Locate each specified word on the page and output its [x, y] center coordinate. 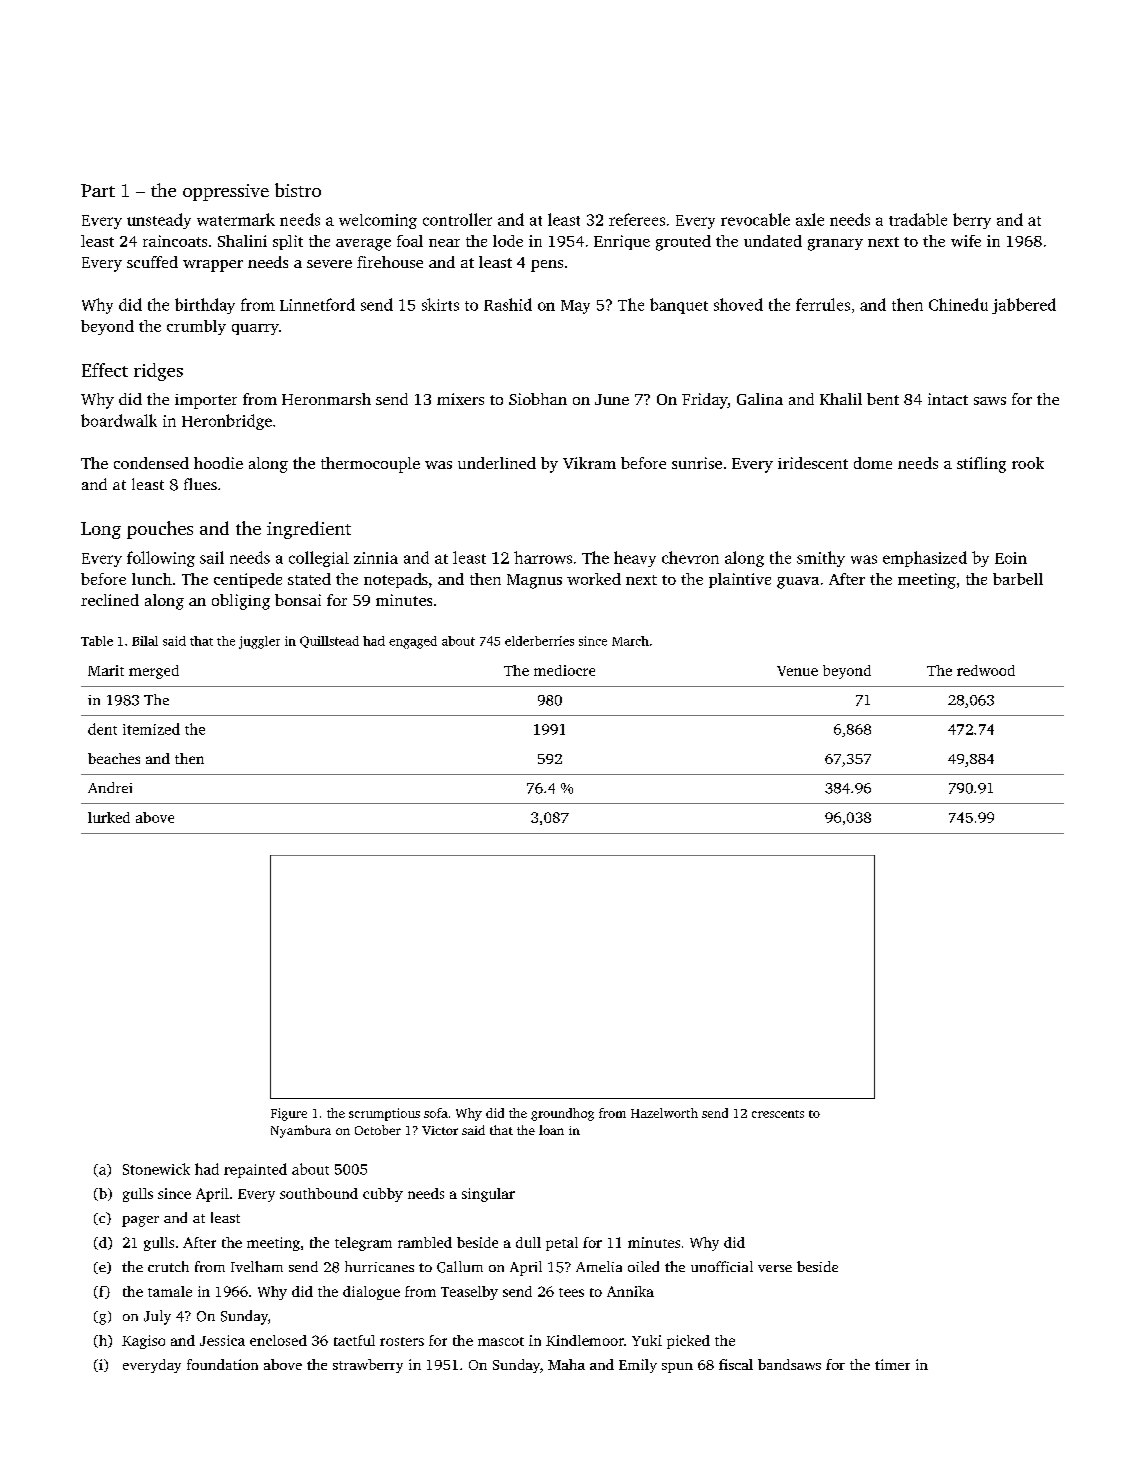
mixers [460, 399]
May [575, 307]
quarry [255, 329]
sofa [436, 1113]
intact [948, 399]
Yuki [647, 1340]
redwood [986, 670]
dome [873, 463]
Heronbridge [227, 422]
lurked [109, 817]
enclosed [278, 1340]
